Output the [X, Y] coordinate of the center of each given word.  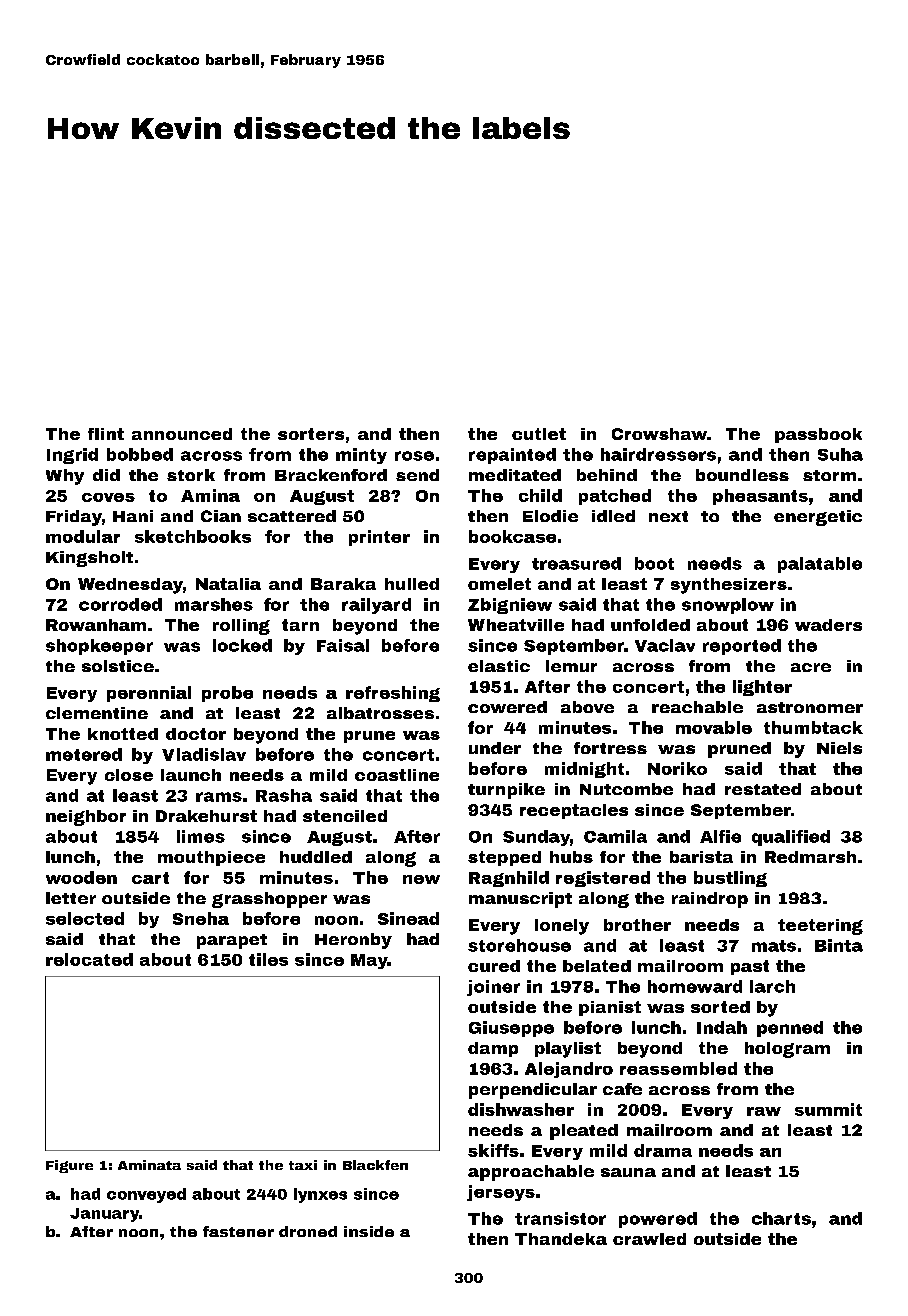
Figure [69, 1166]
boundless [742, 475]
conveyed [146, 1195]
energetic [818, 518]
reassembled [678, 1068]
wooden [81, 877]
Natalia [228, 584]
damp [493, 1049]
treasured [576, 563]
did [106, 475]
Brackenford [331, 475]
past [750, 967]
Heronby [353, 941]
